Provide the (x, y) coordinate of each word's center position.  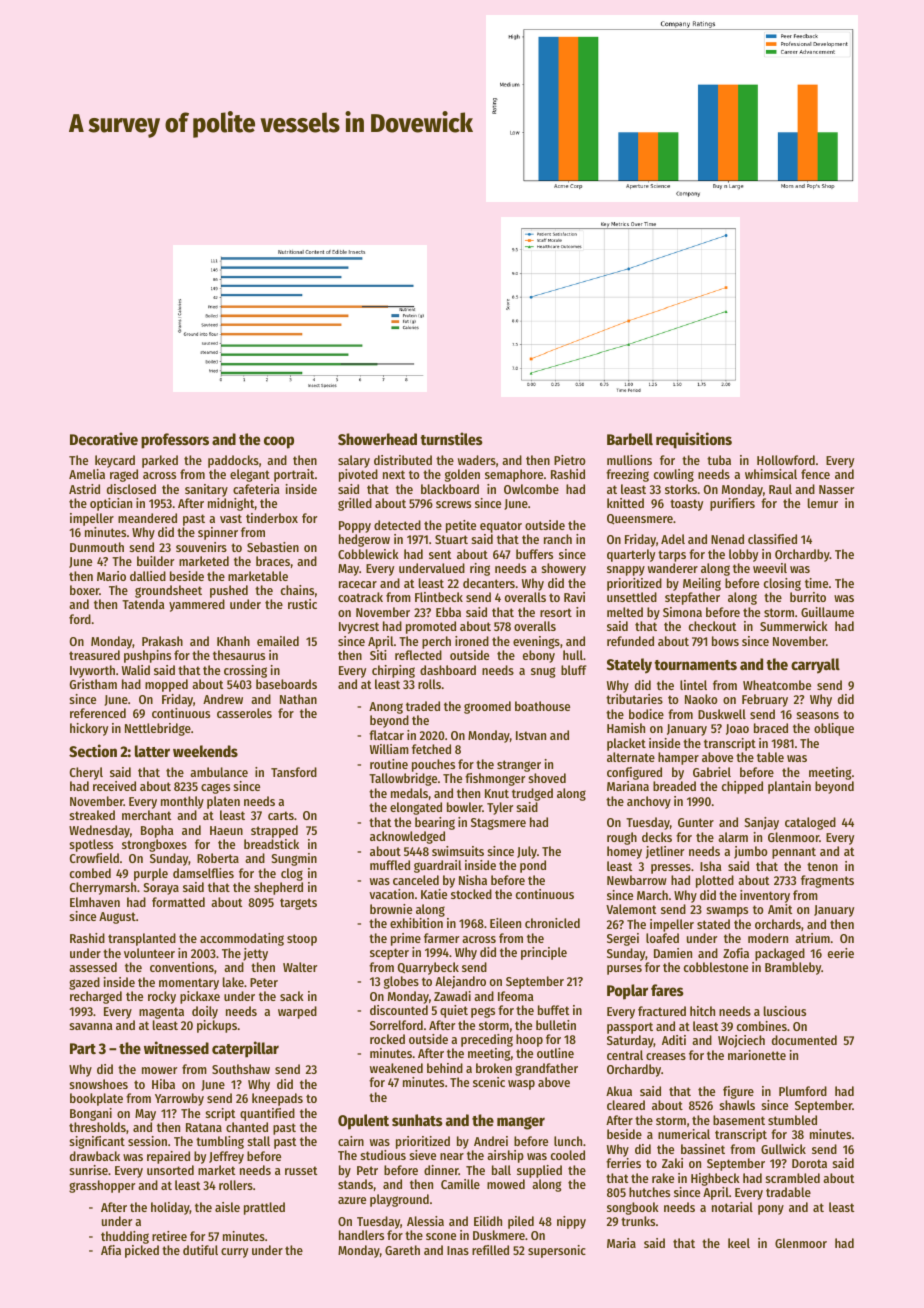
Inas (458, 1250)
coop (279, 442)
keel (739, 1243)
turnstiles (451, 438)
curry (234, 1253)
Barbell (630, 439)
